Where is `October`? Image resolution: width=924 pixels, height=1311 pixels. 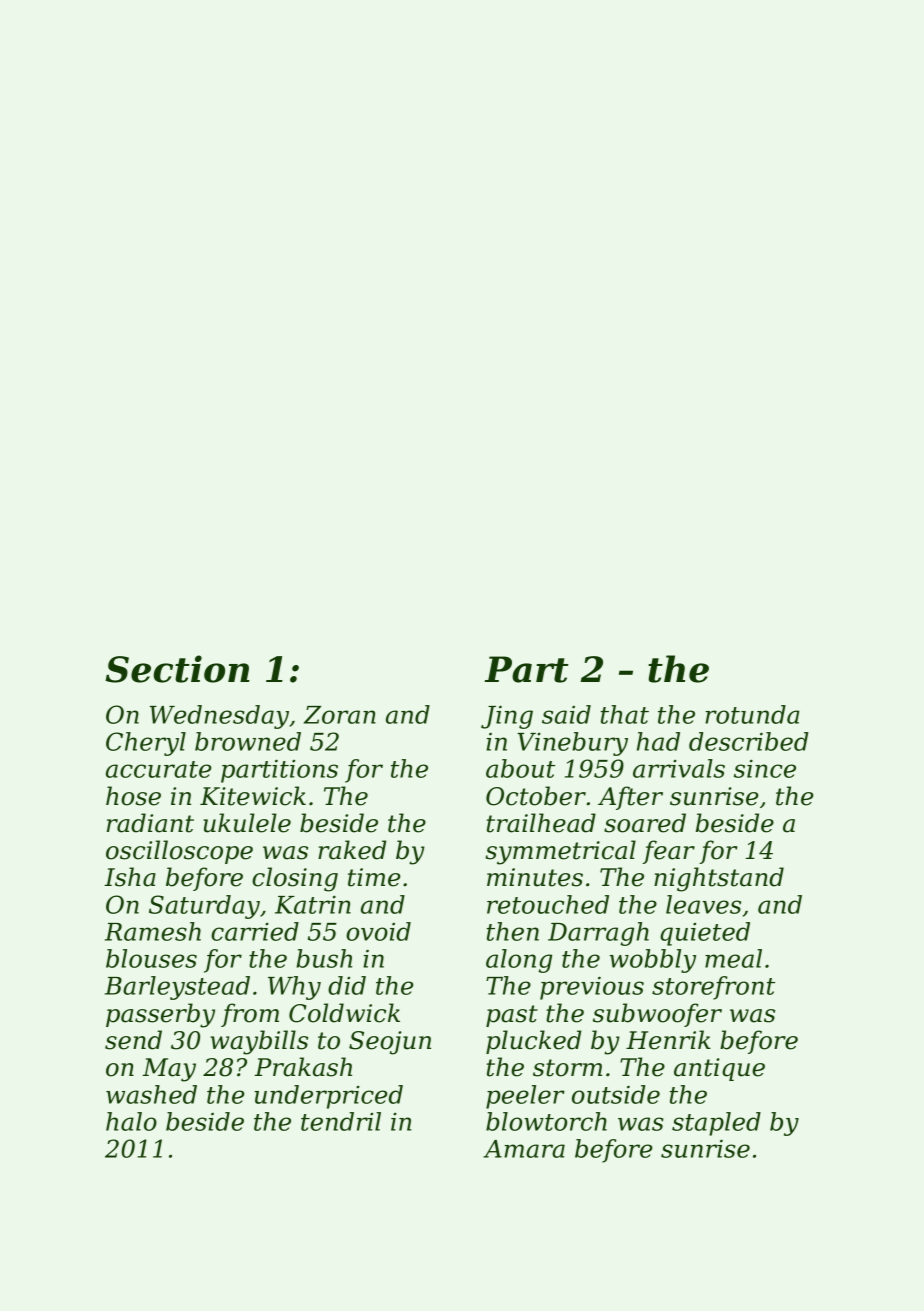 October is located at coordinates (536, 796).
